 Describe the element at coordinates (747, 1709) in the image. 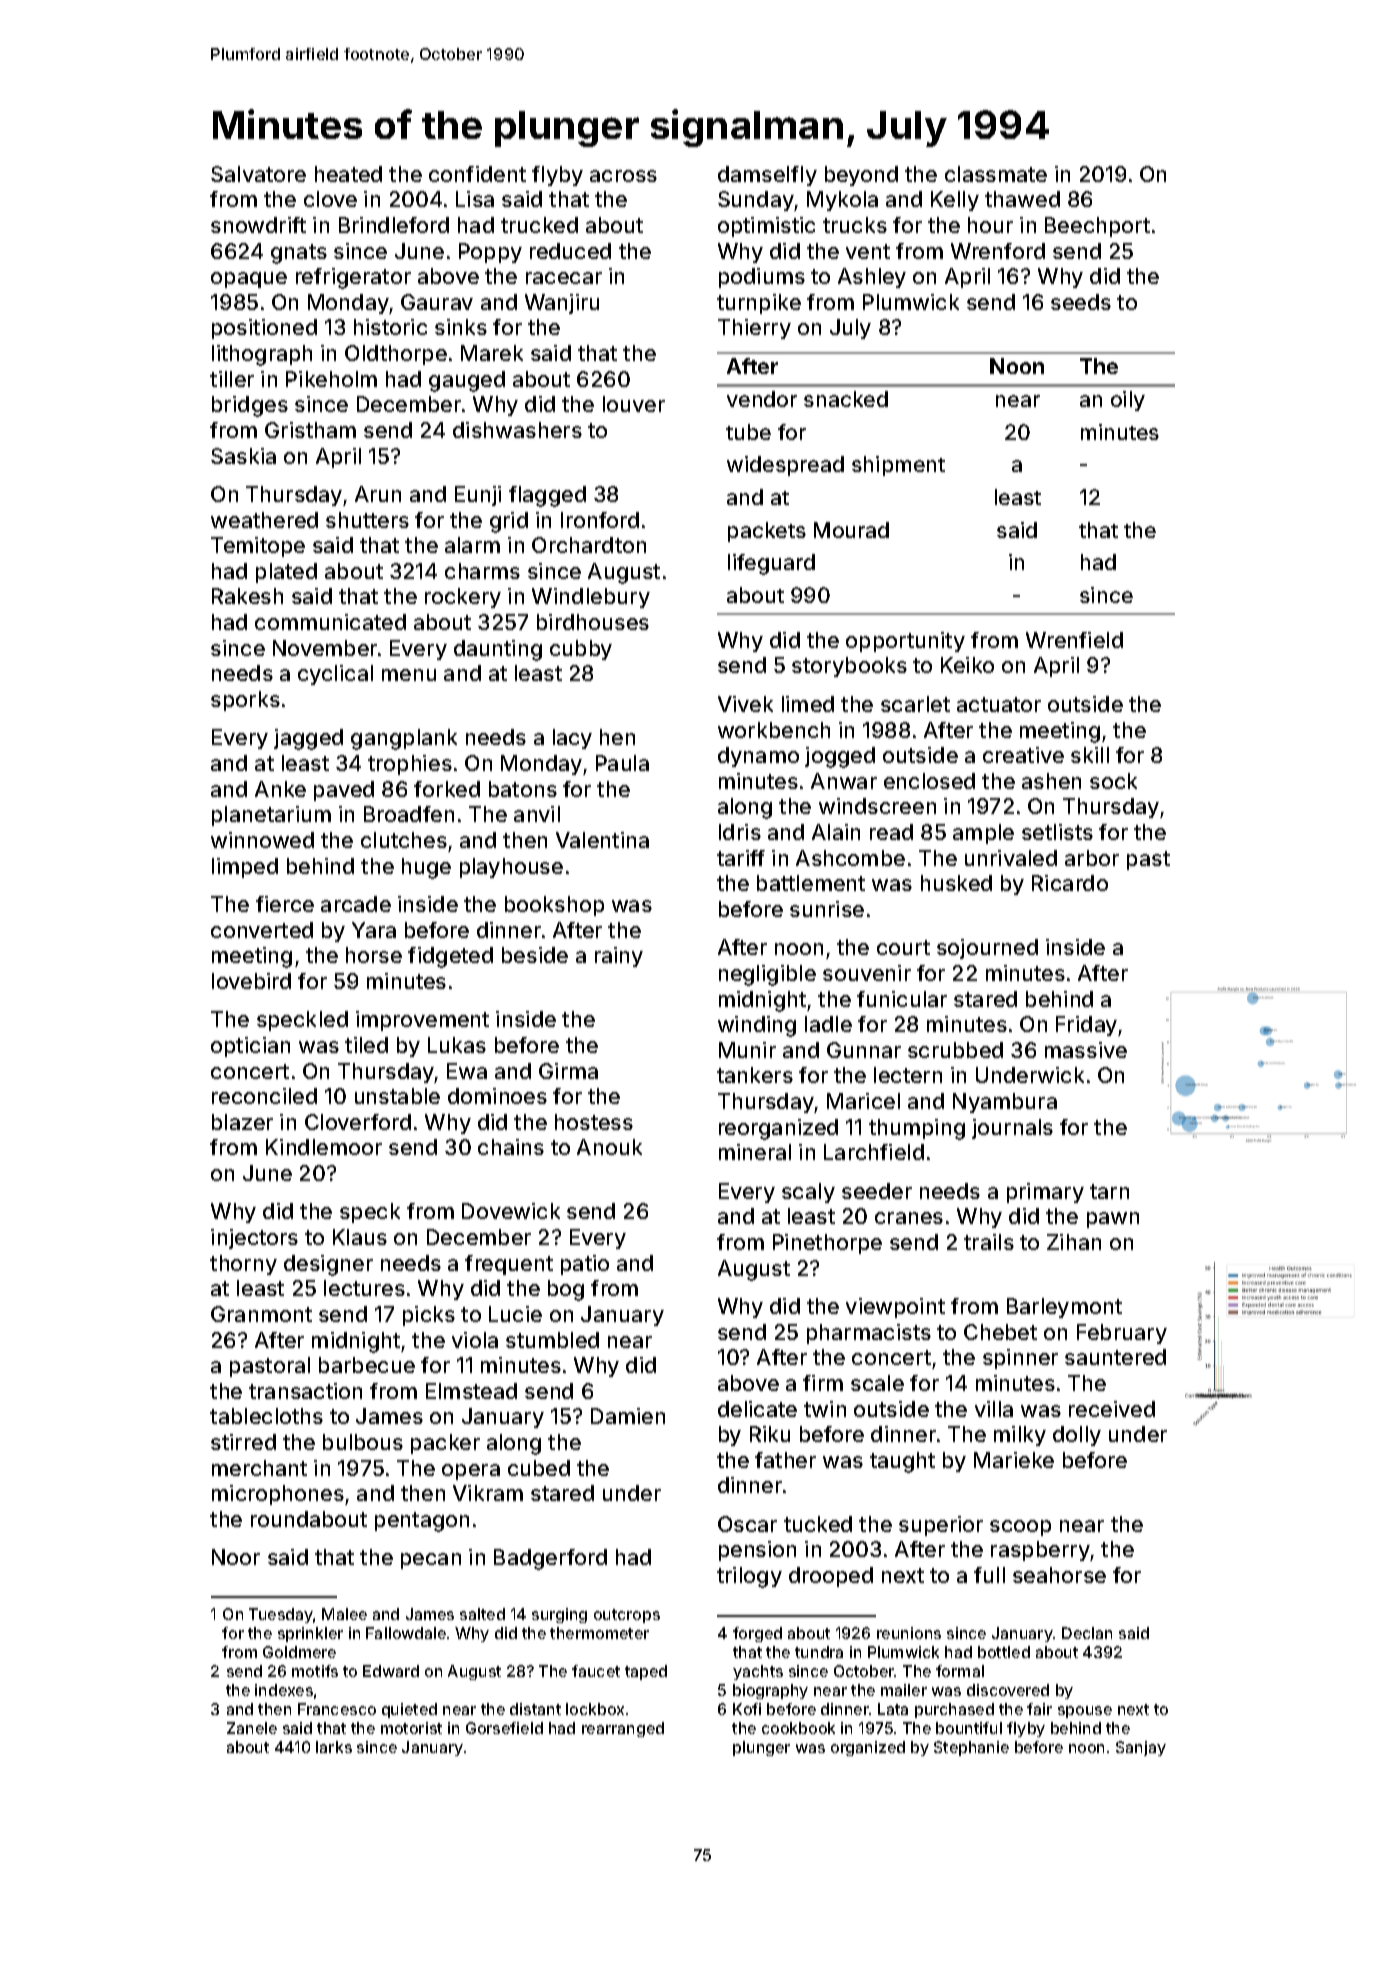

I see `Kofi` at that location.
